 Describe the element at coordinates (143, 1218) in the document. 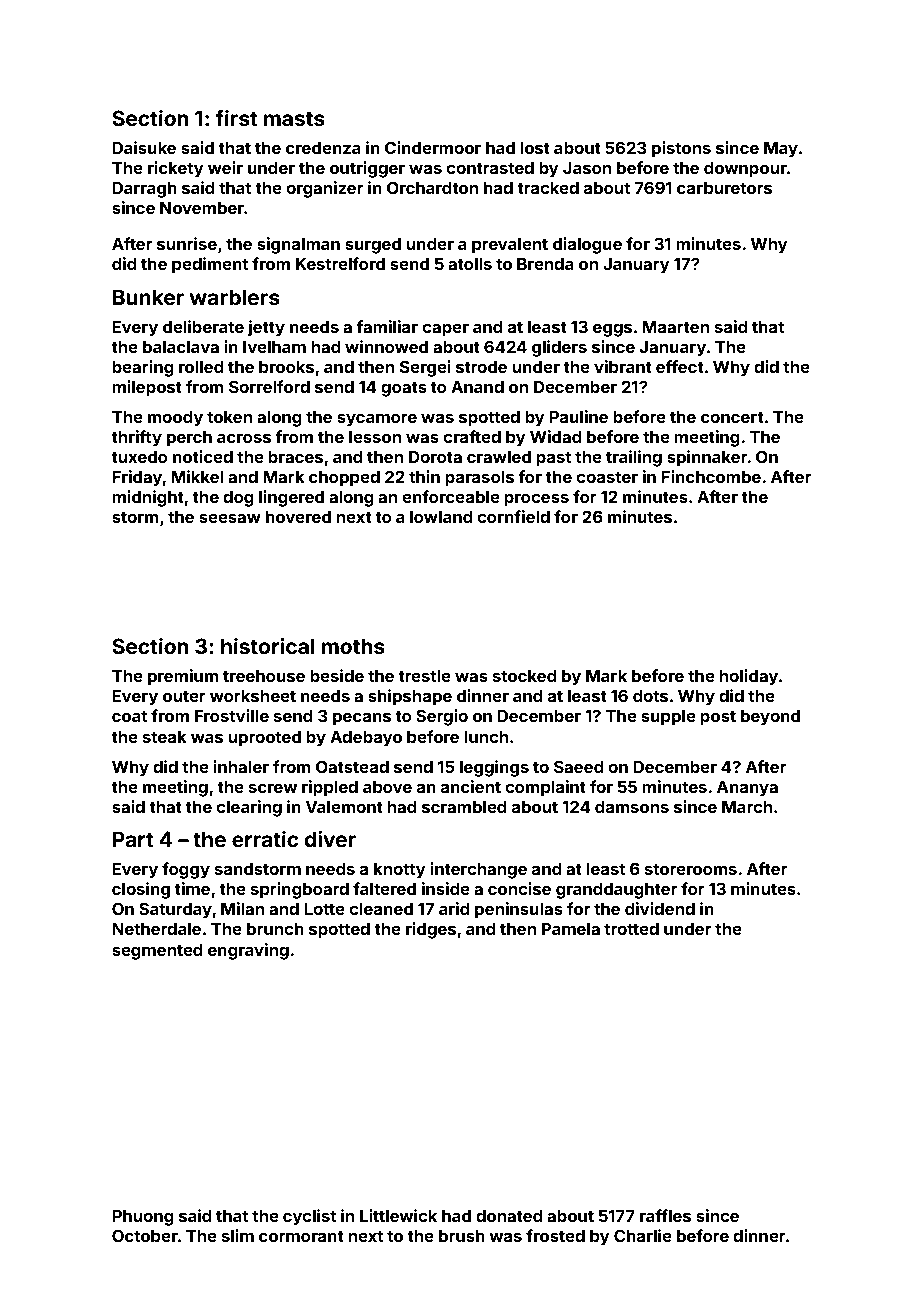

I see `Phuong` at that location.
